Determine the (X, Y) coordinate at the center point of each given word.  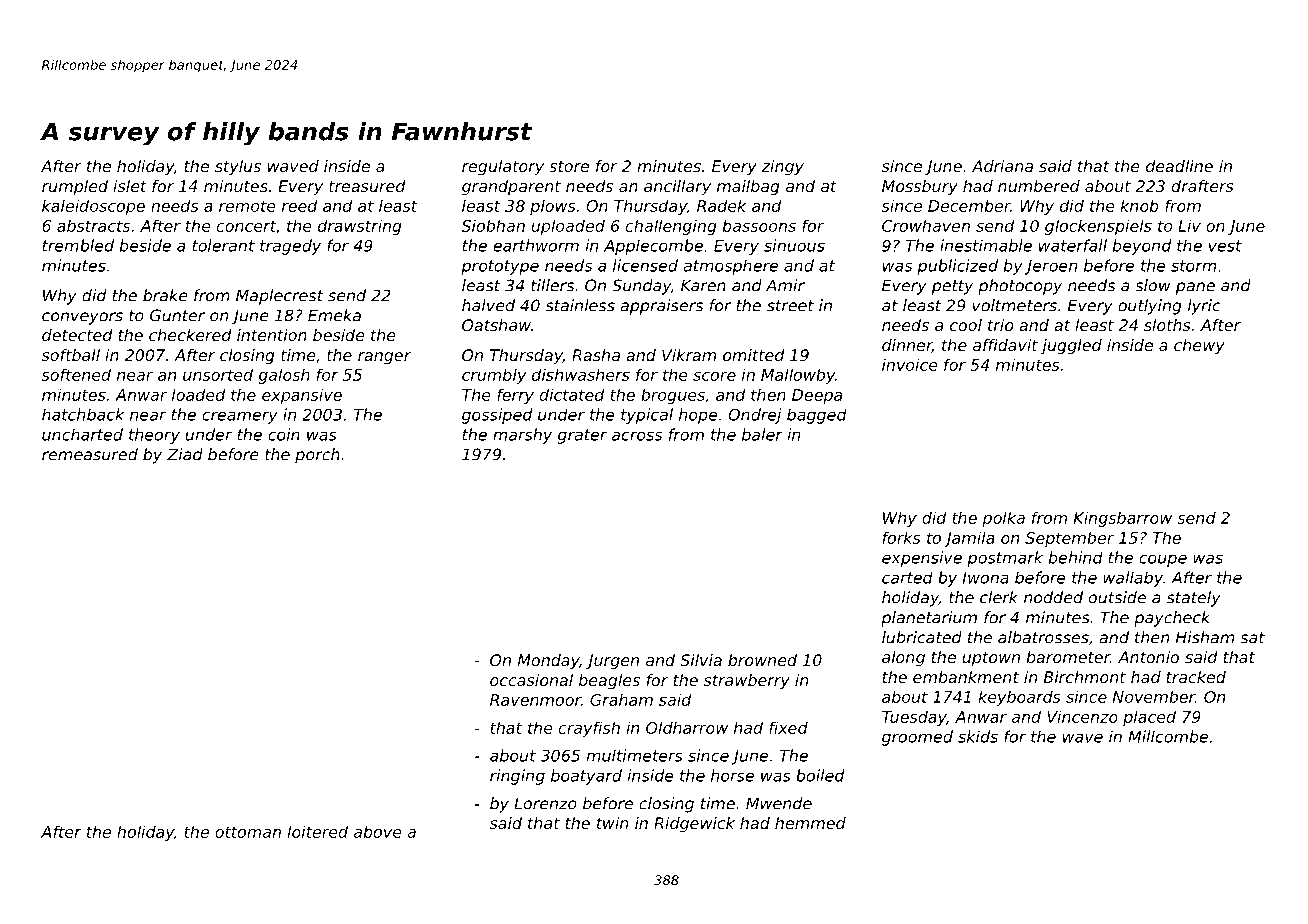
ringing (517, 777)
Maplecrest (279, 297)
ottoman (248, 832)
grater (582, 436)
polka (1003, 519)
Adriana (1002, 166)
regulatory (503, 168)
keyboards (1019, 698)
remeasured (90, 454)
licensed (645, 265)
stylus (238, 168)
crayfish (589, 729)
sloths (1167, 325)
